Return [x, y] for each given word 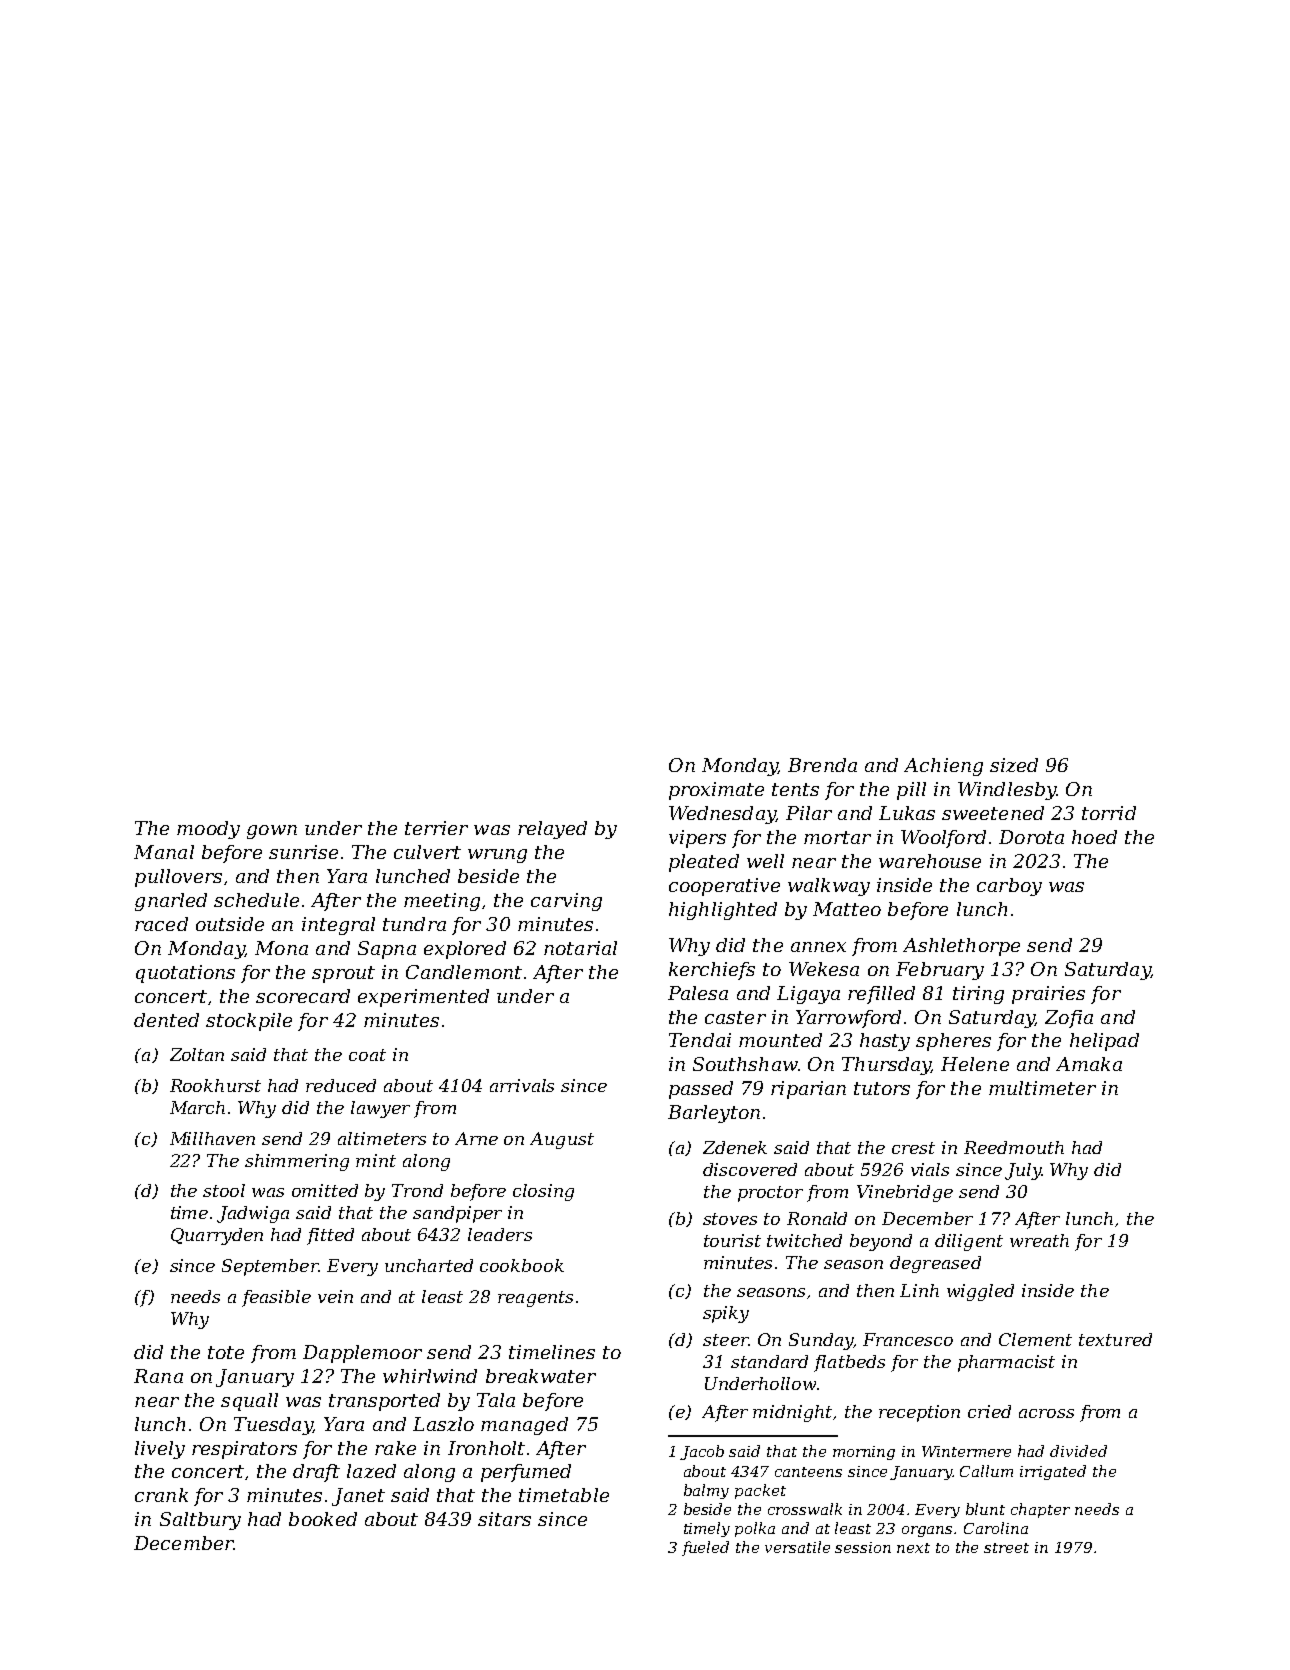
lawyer [380, 1109]
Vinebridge [905, 1193]
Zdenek [735, 1147]
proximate [716, 791]
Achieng [943, 767]
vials [930, 1169]
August [562, 1140]
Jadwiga [253, 1214]
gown [272, 832]
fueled [705, 1548]
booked [323, 1519]
